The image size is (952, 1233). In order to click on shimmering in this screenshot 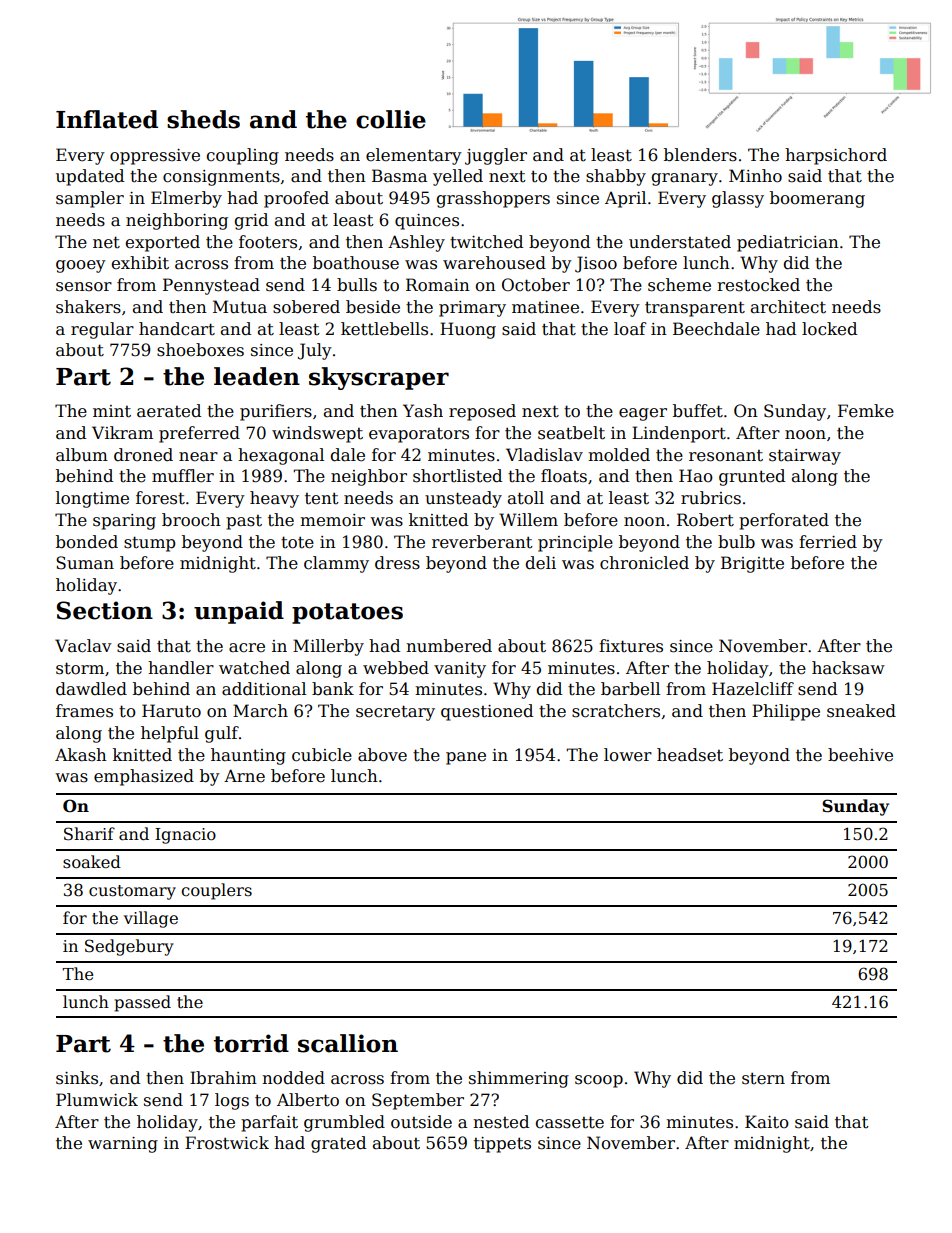, I will do `click(519, 1079)`.
